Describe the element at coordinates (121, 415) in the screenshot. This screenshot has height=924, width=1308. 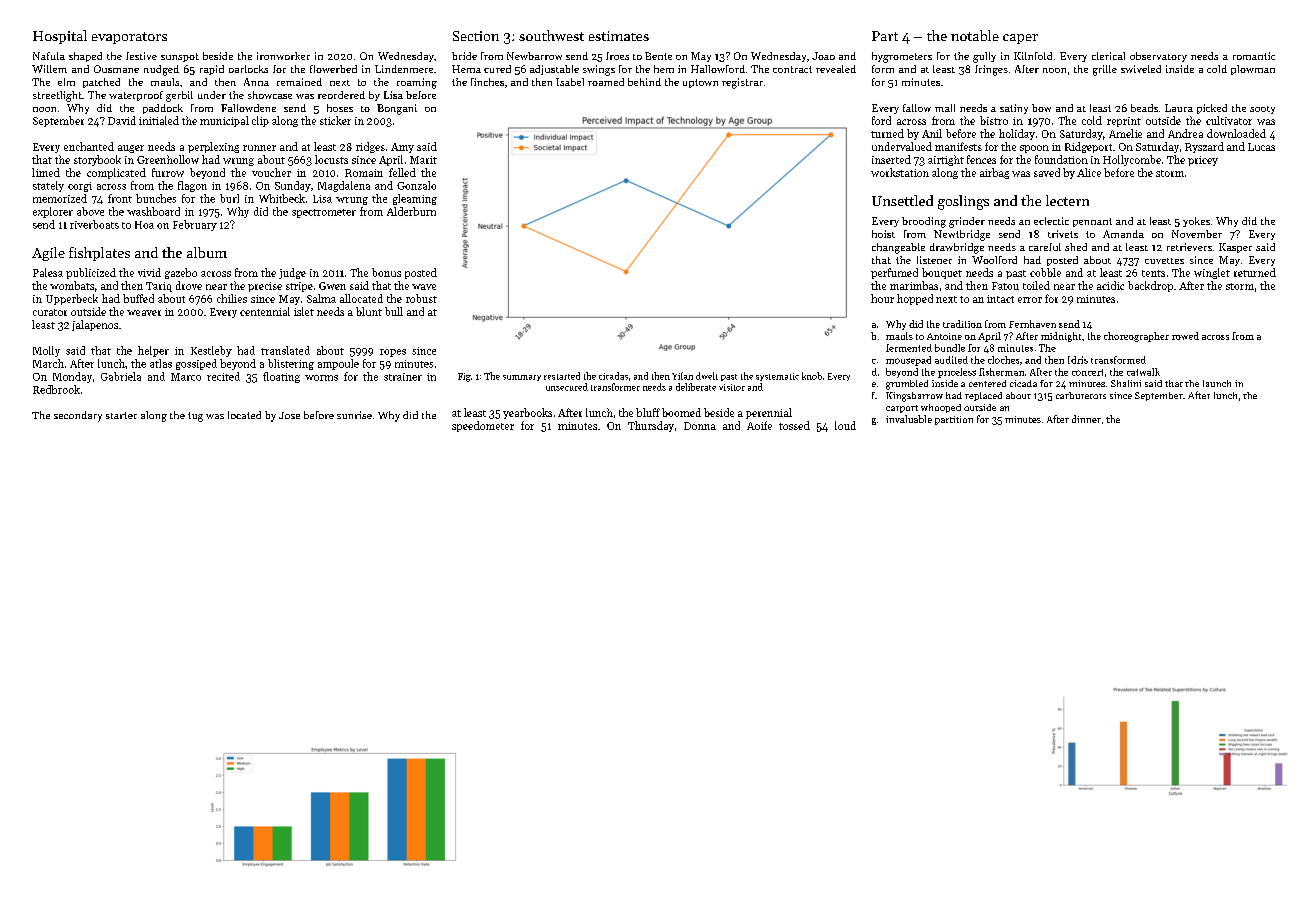
I see `starter` at that location.
